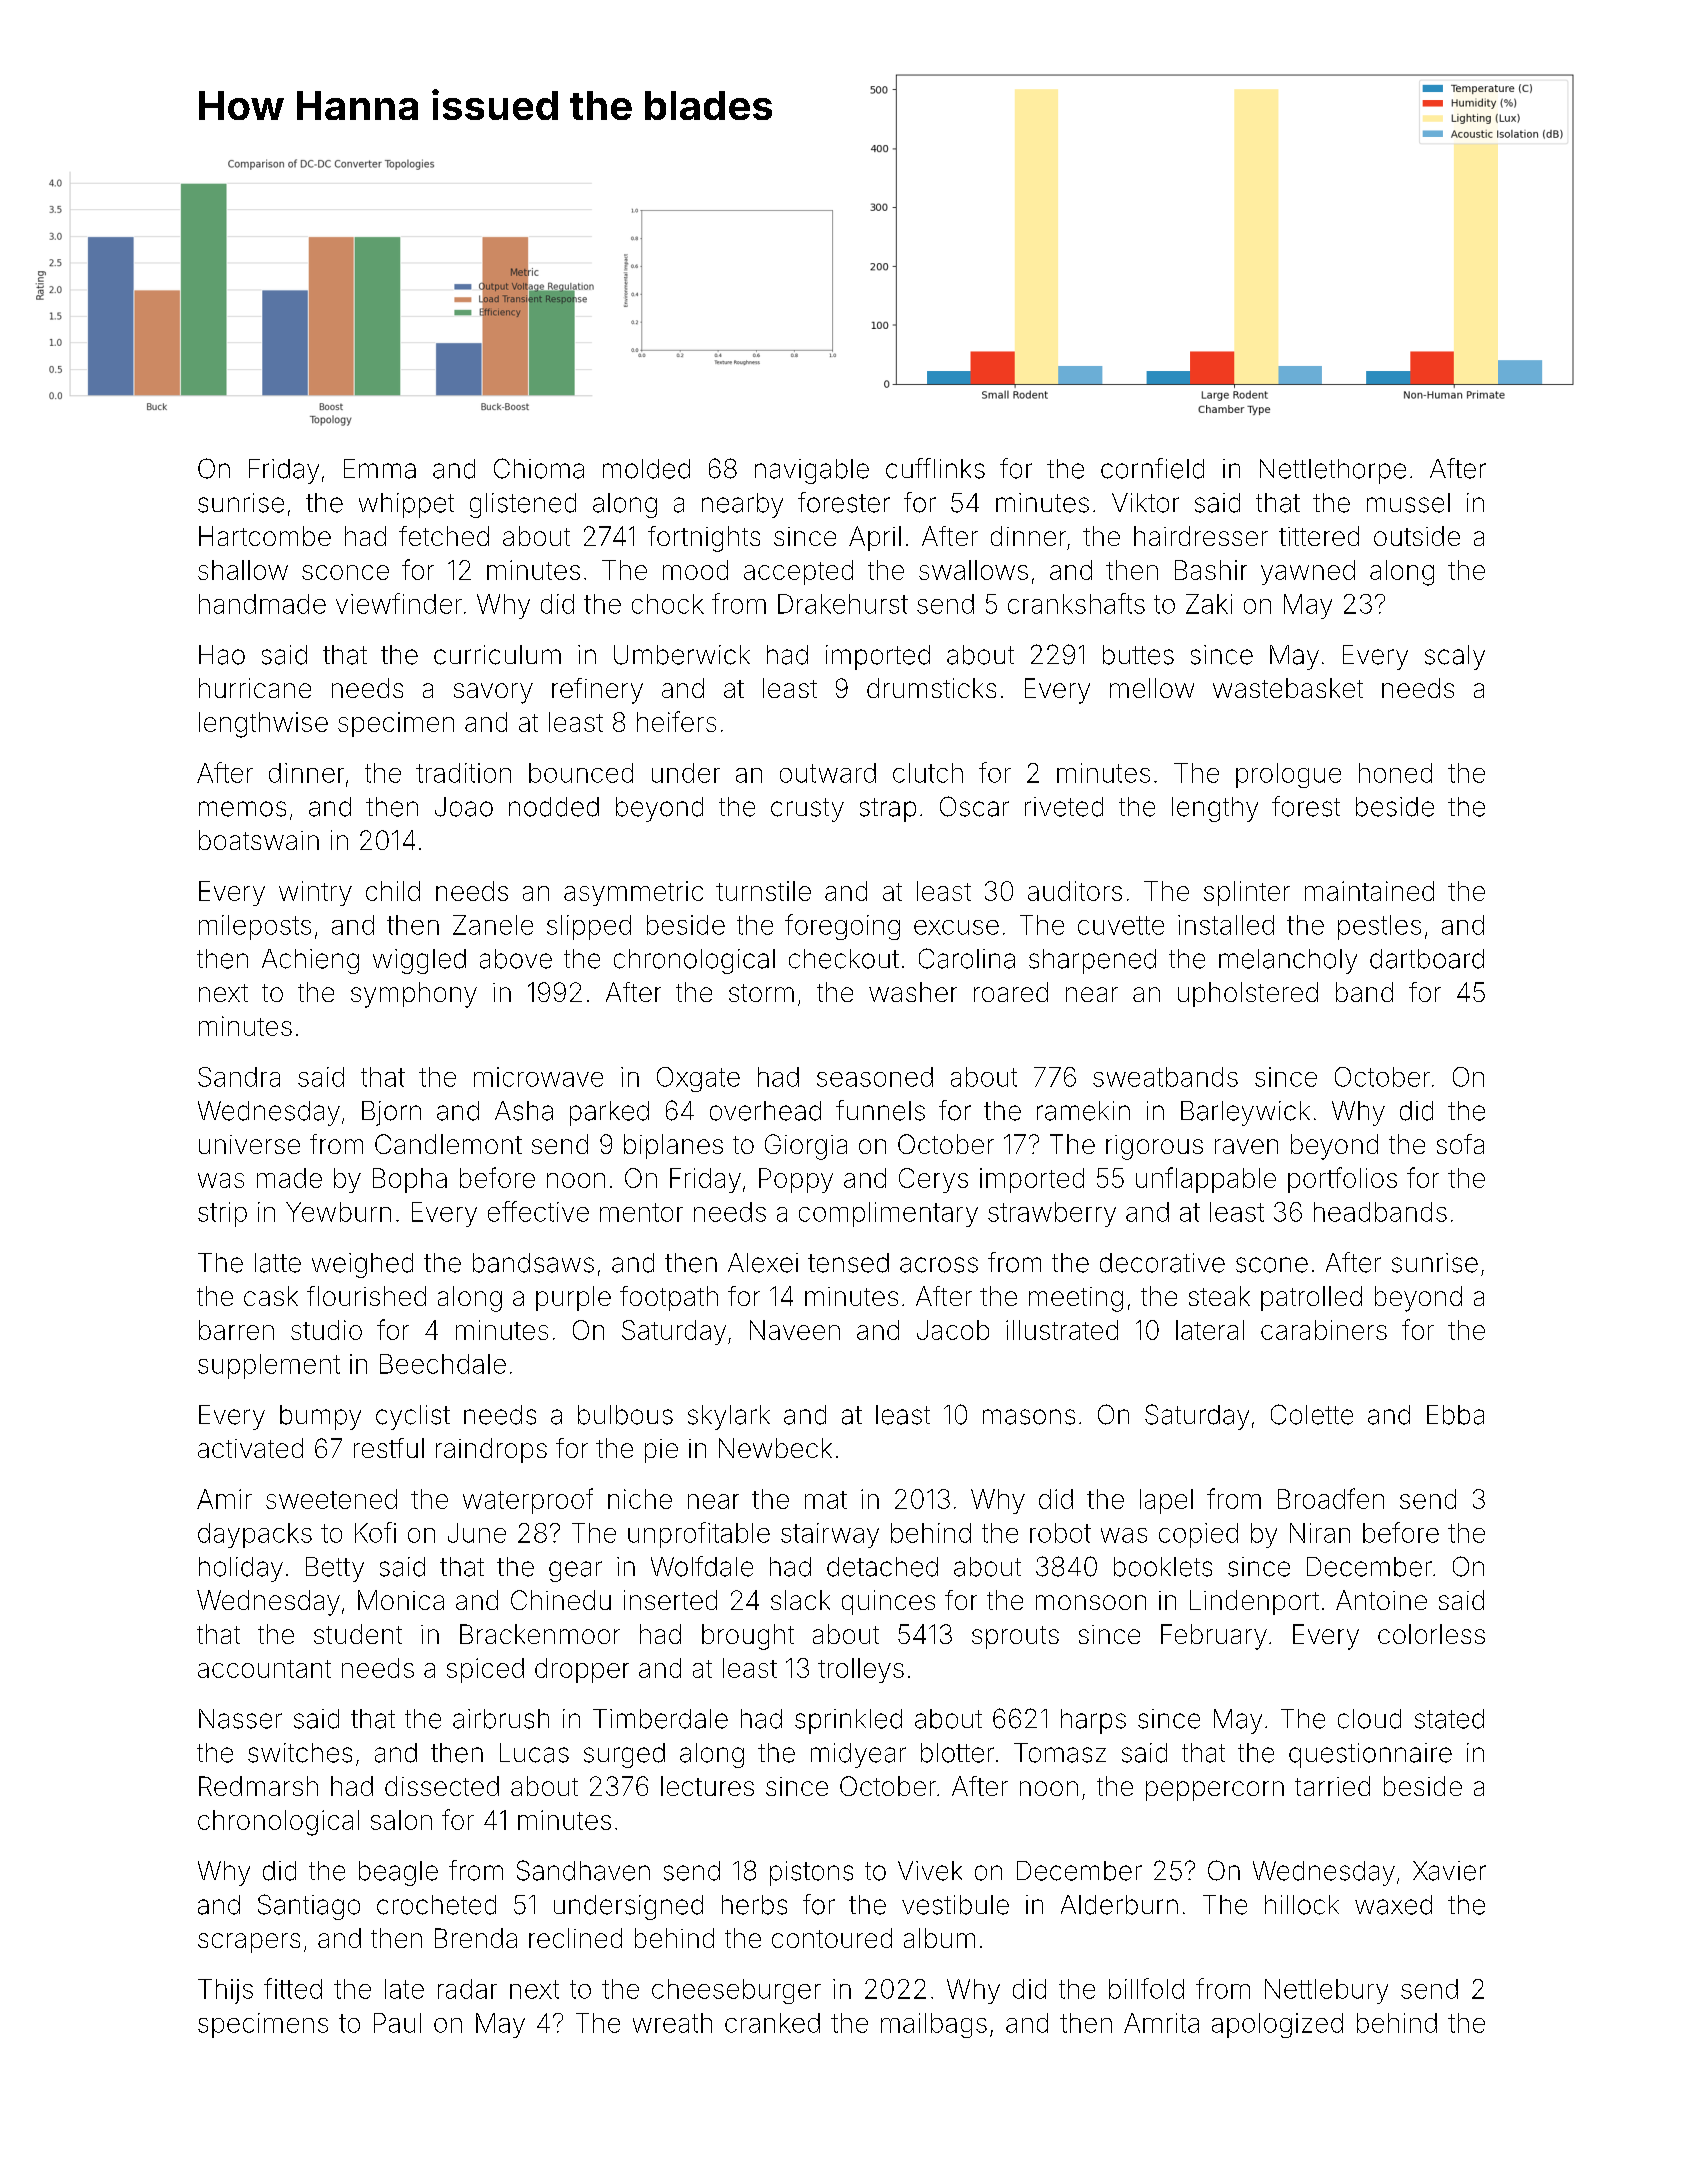 This page has width=1683, height=2178. I want to click on skylark, so click(729, 1417).
